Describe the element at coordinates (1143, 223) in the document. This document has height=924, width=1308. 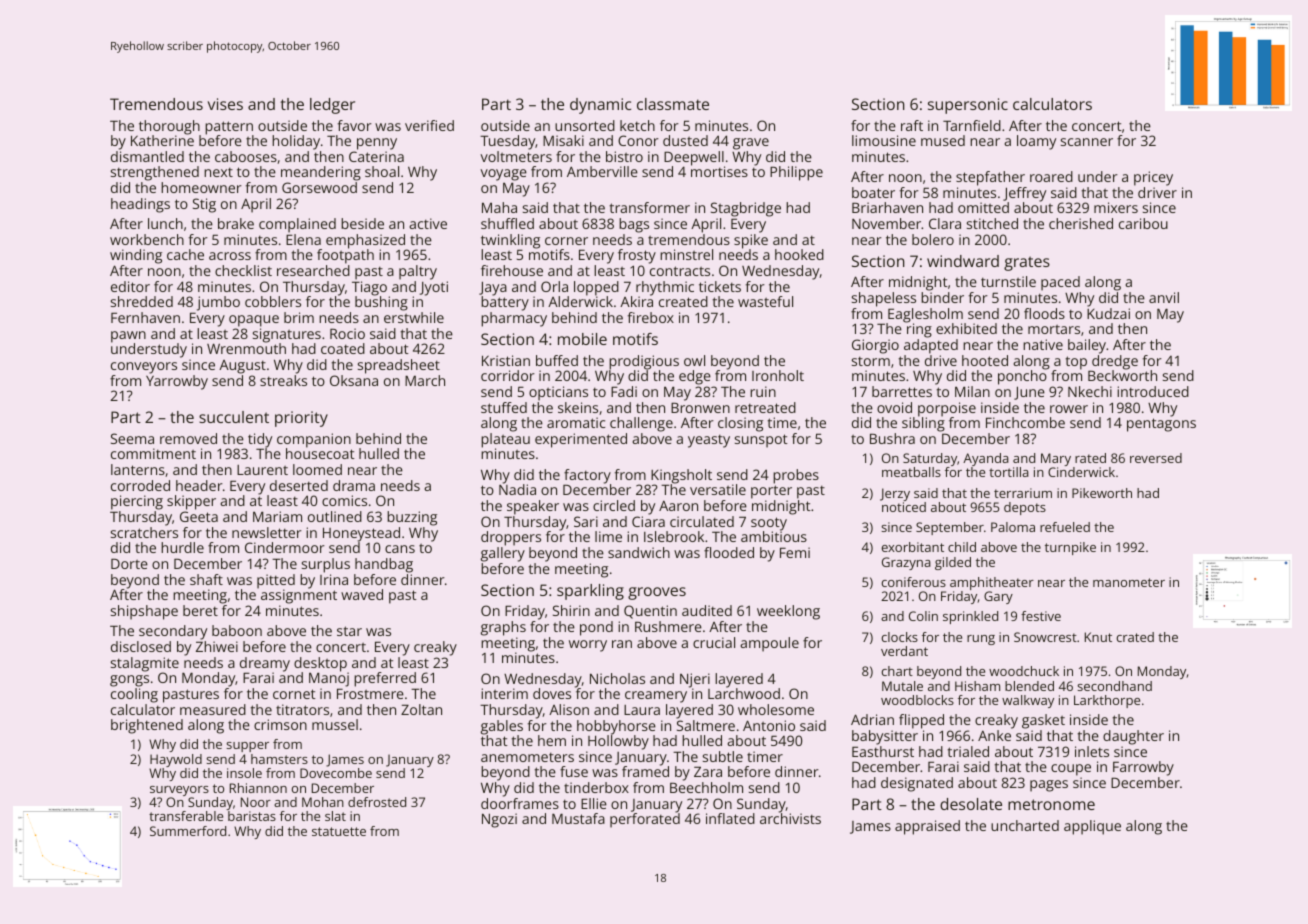
I see `caribou` at that location.
